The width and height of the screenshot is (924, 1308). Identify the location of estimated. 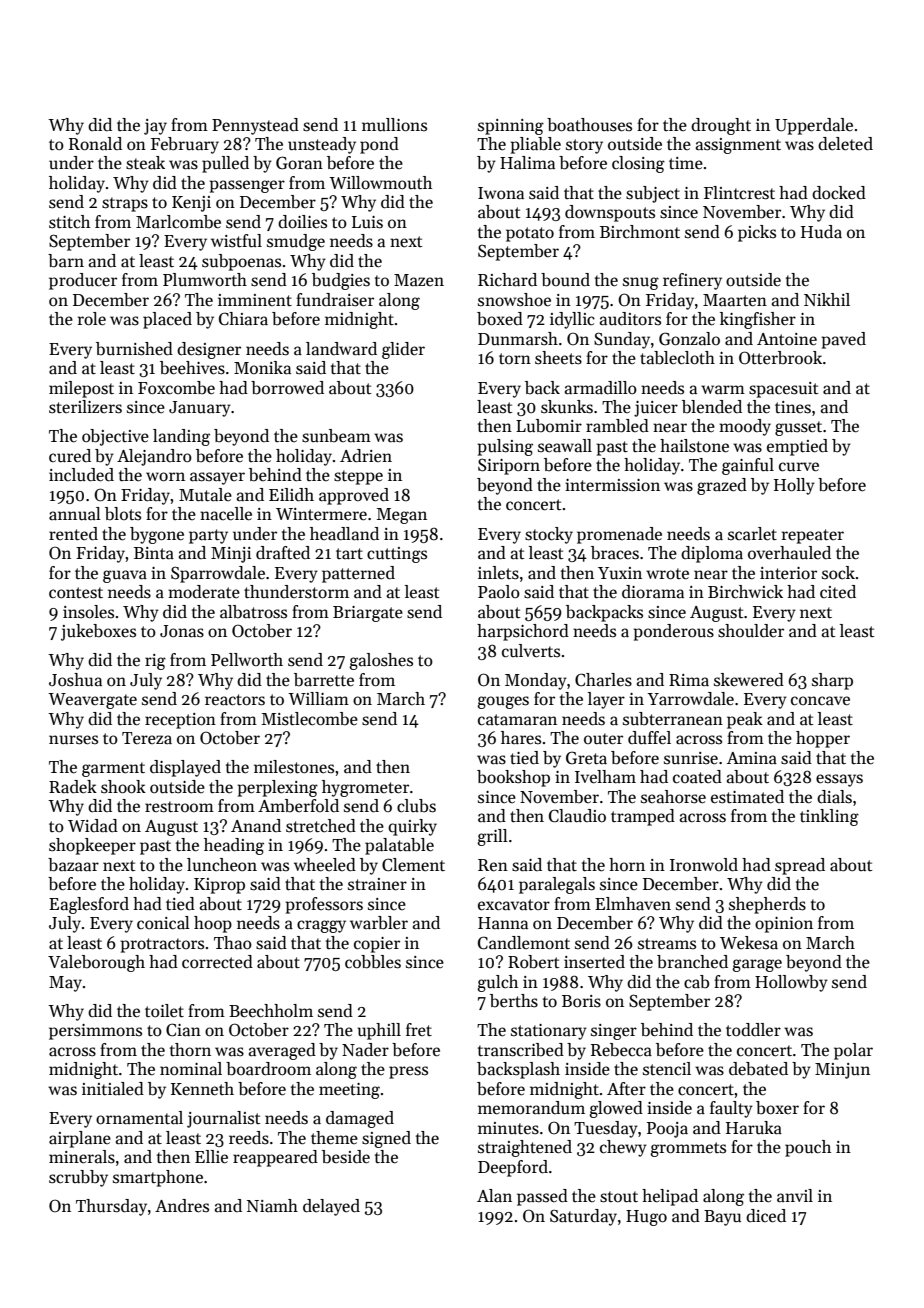
(747, 797).
